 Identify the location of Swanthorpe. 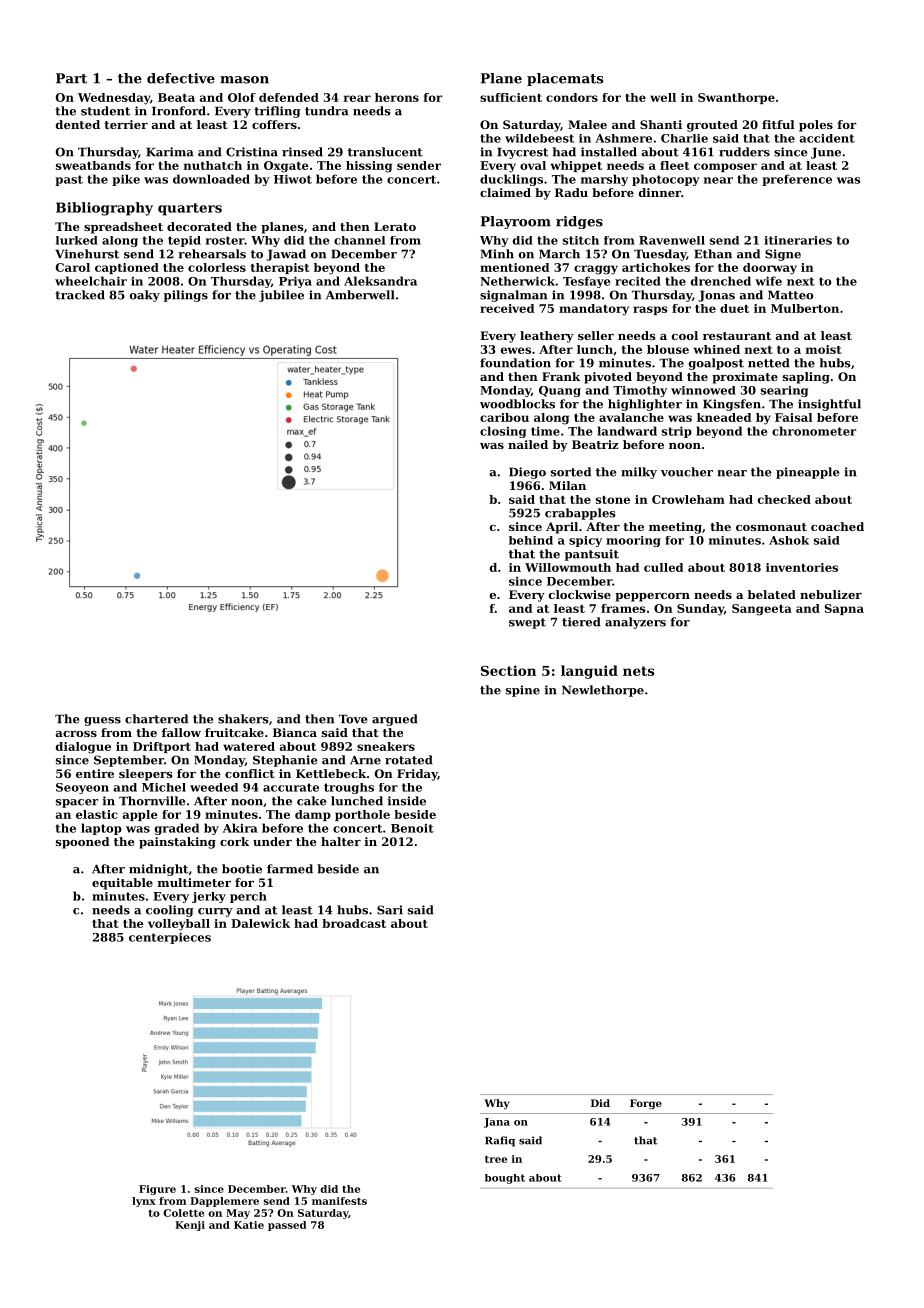
(736, 98).
